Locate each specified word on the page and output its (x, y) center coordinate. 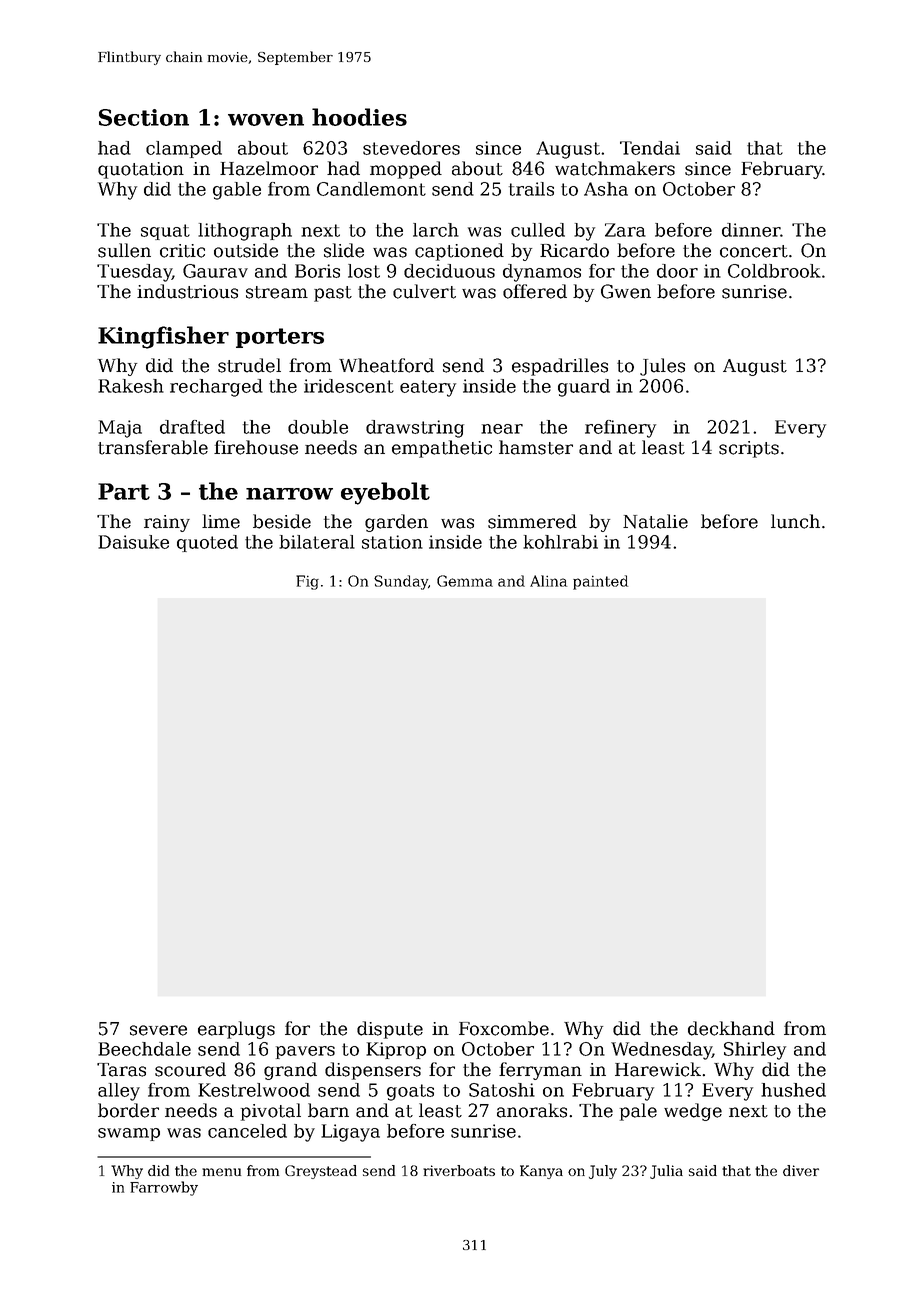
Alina (548, 581)
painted (600, 582)
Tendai (650, 148)
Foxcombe (504, 1028)
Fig (307, 582)
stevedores (411, 148)
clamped (184, 149)
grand (290, 1071)
